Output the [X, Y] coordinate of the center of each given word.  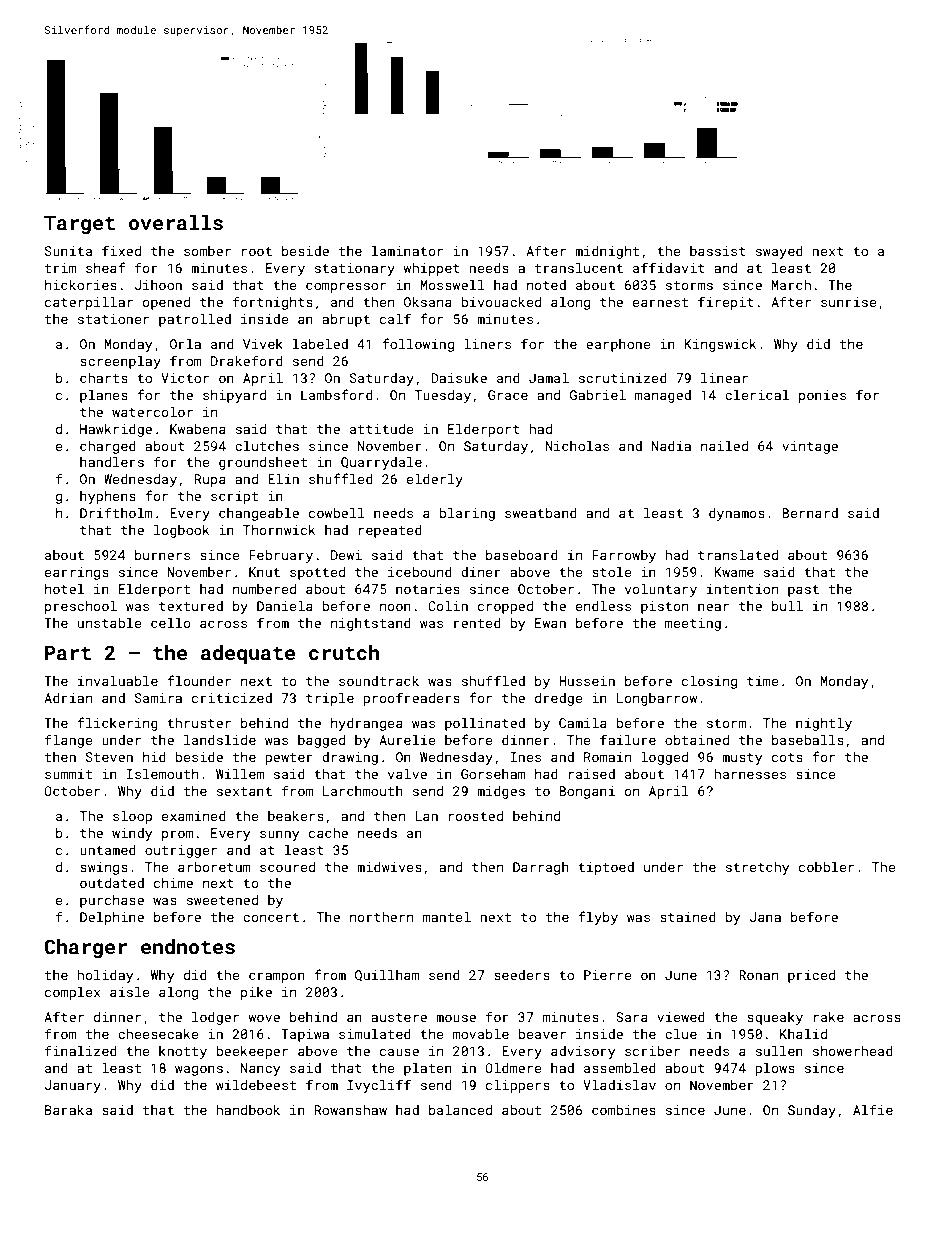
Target [79, 224]
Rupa [210, 480]
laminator [407, 251]
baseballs [808, 740]
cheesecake [158, 1034]
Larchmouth [363, 791]
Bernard [810, 513]
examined [194, 816]
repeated [390, 531]
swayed [779, 252]
